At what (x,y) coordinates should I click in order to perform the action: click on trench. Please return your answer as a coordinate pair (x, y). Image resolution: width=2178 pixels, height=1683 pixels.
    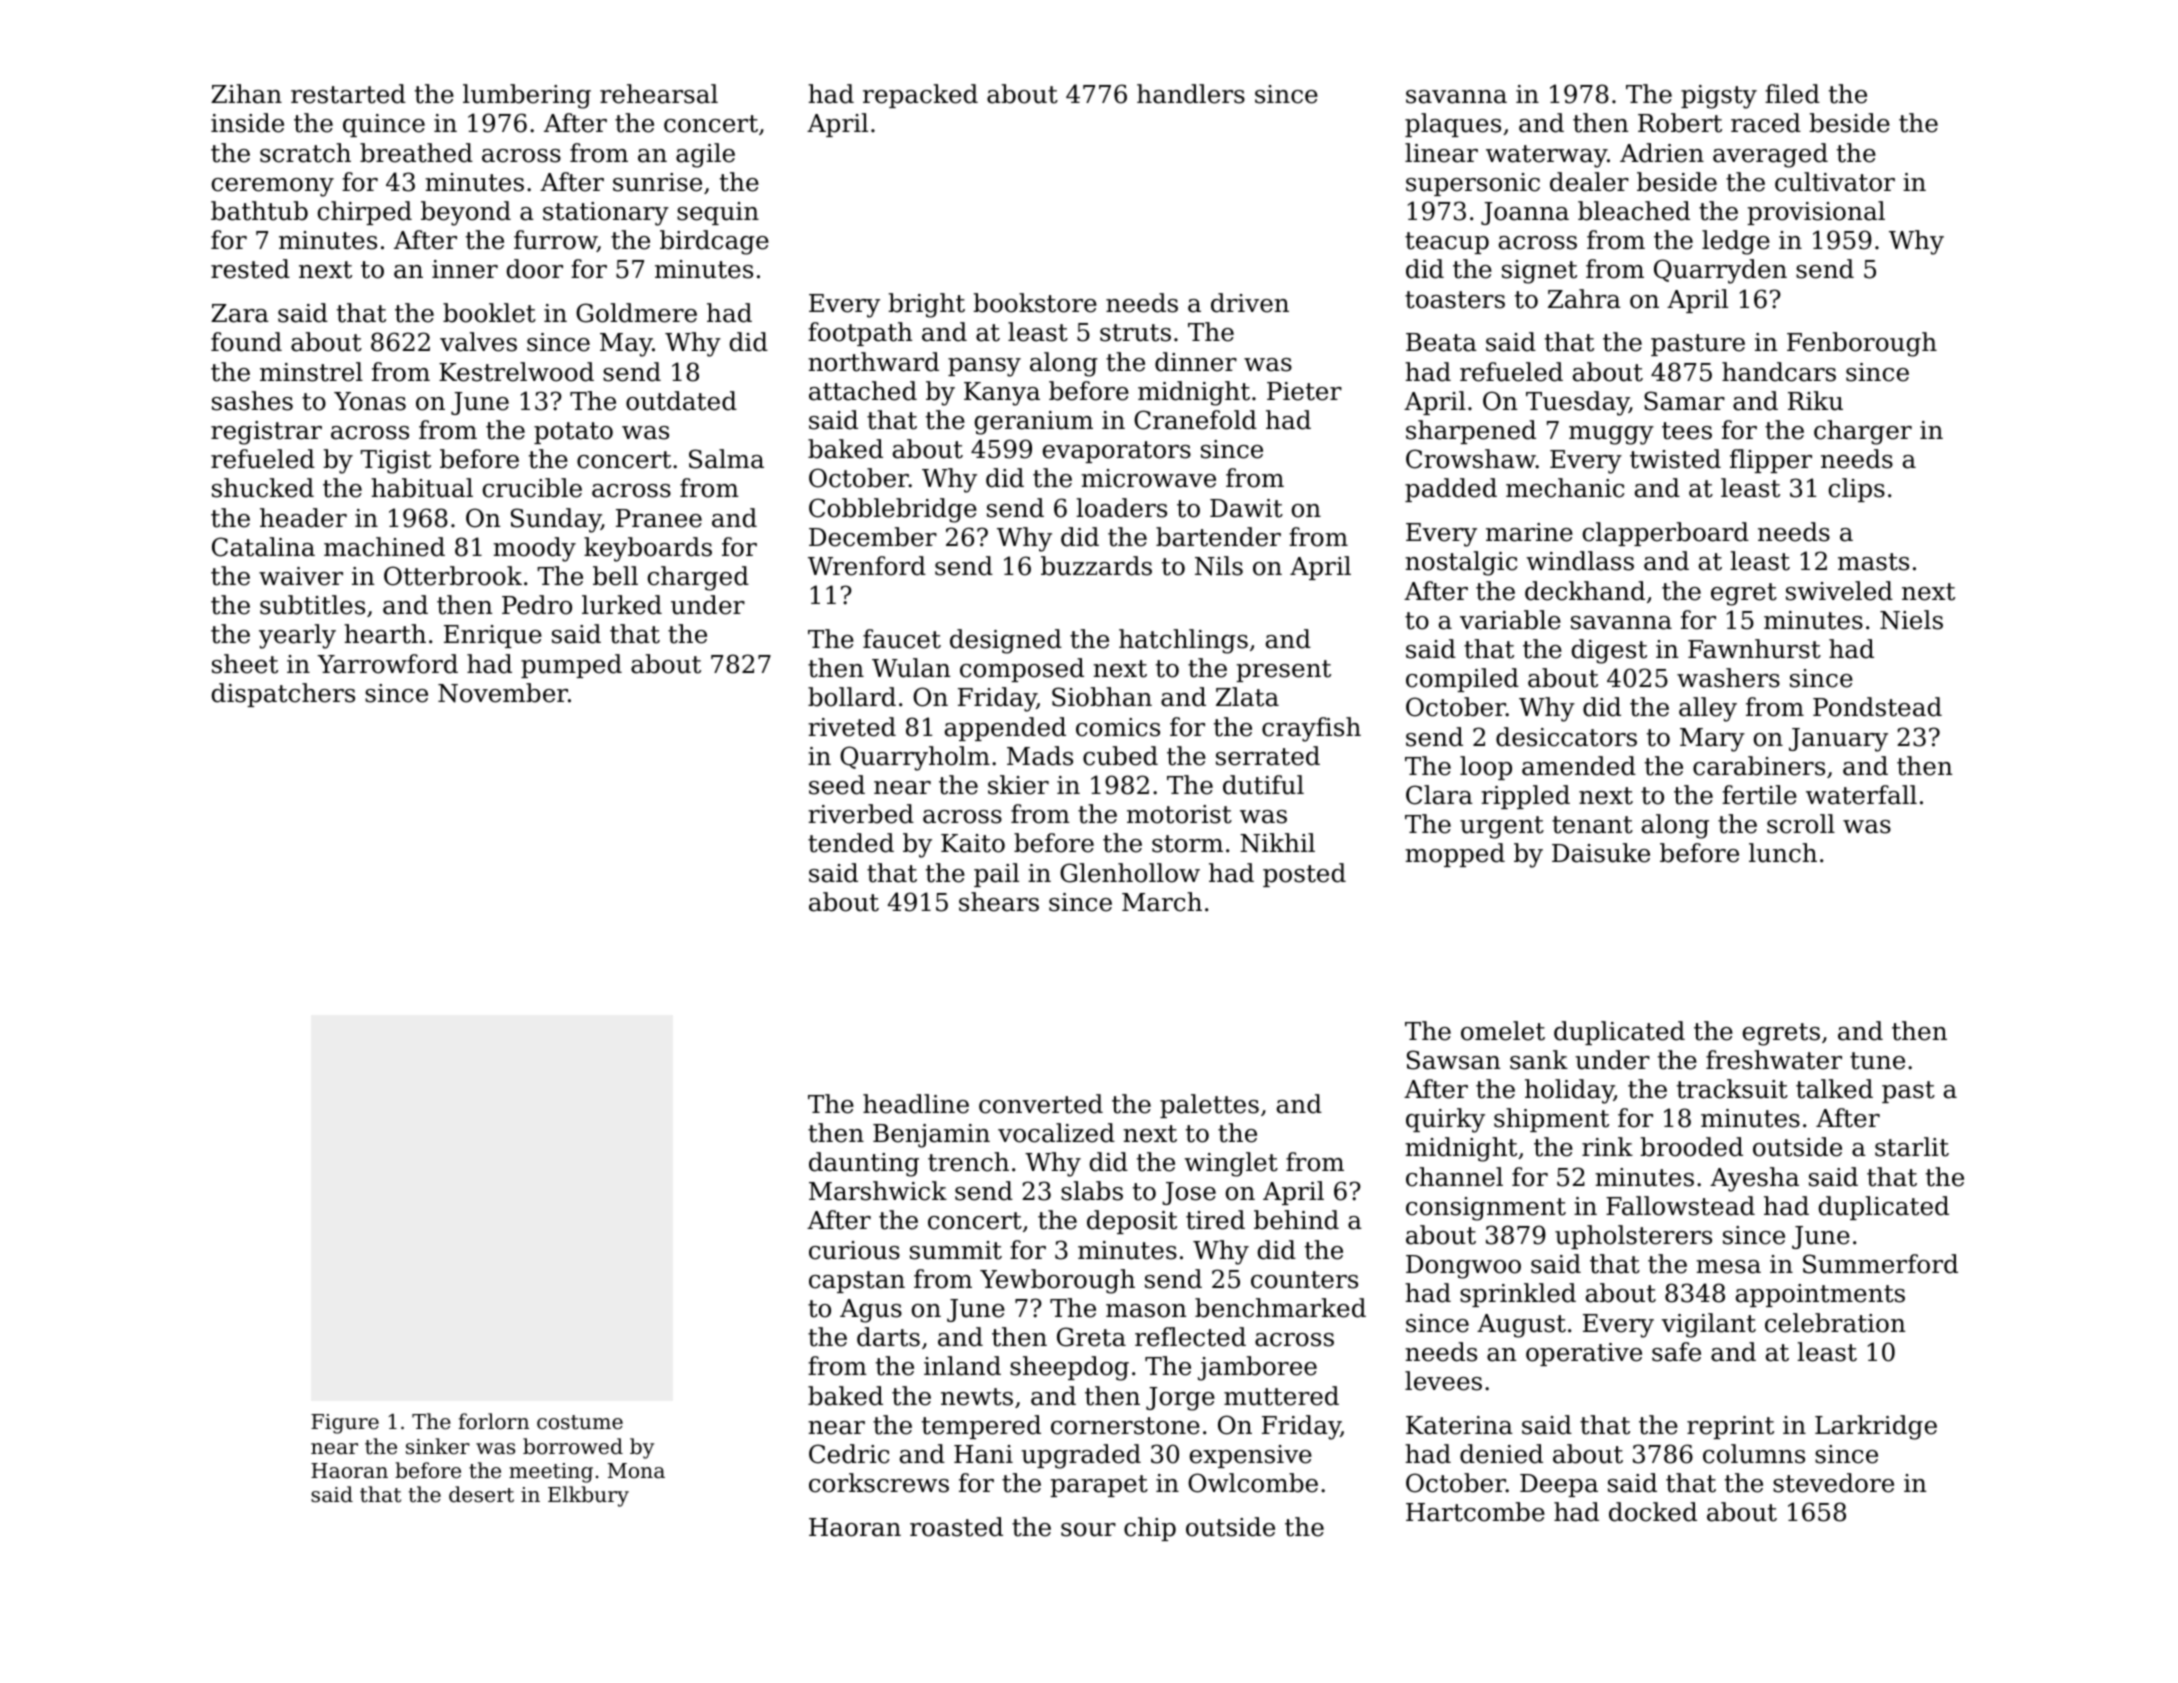
    Looking at the image, I should click on (968, 1162).
